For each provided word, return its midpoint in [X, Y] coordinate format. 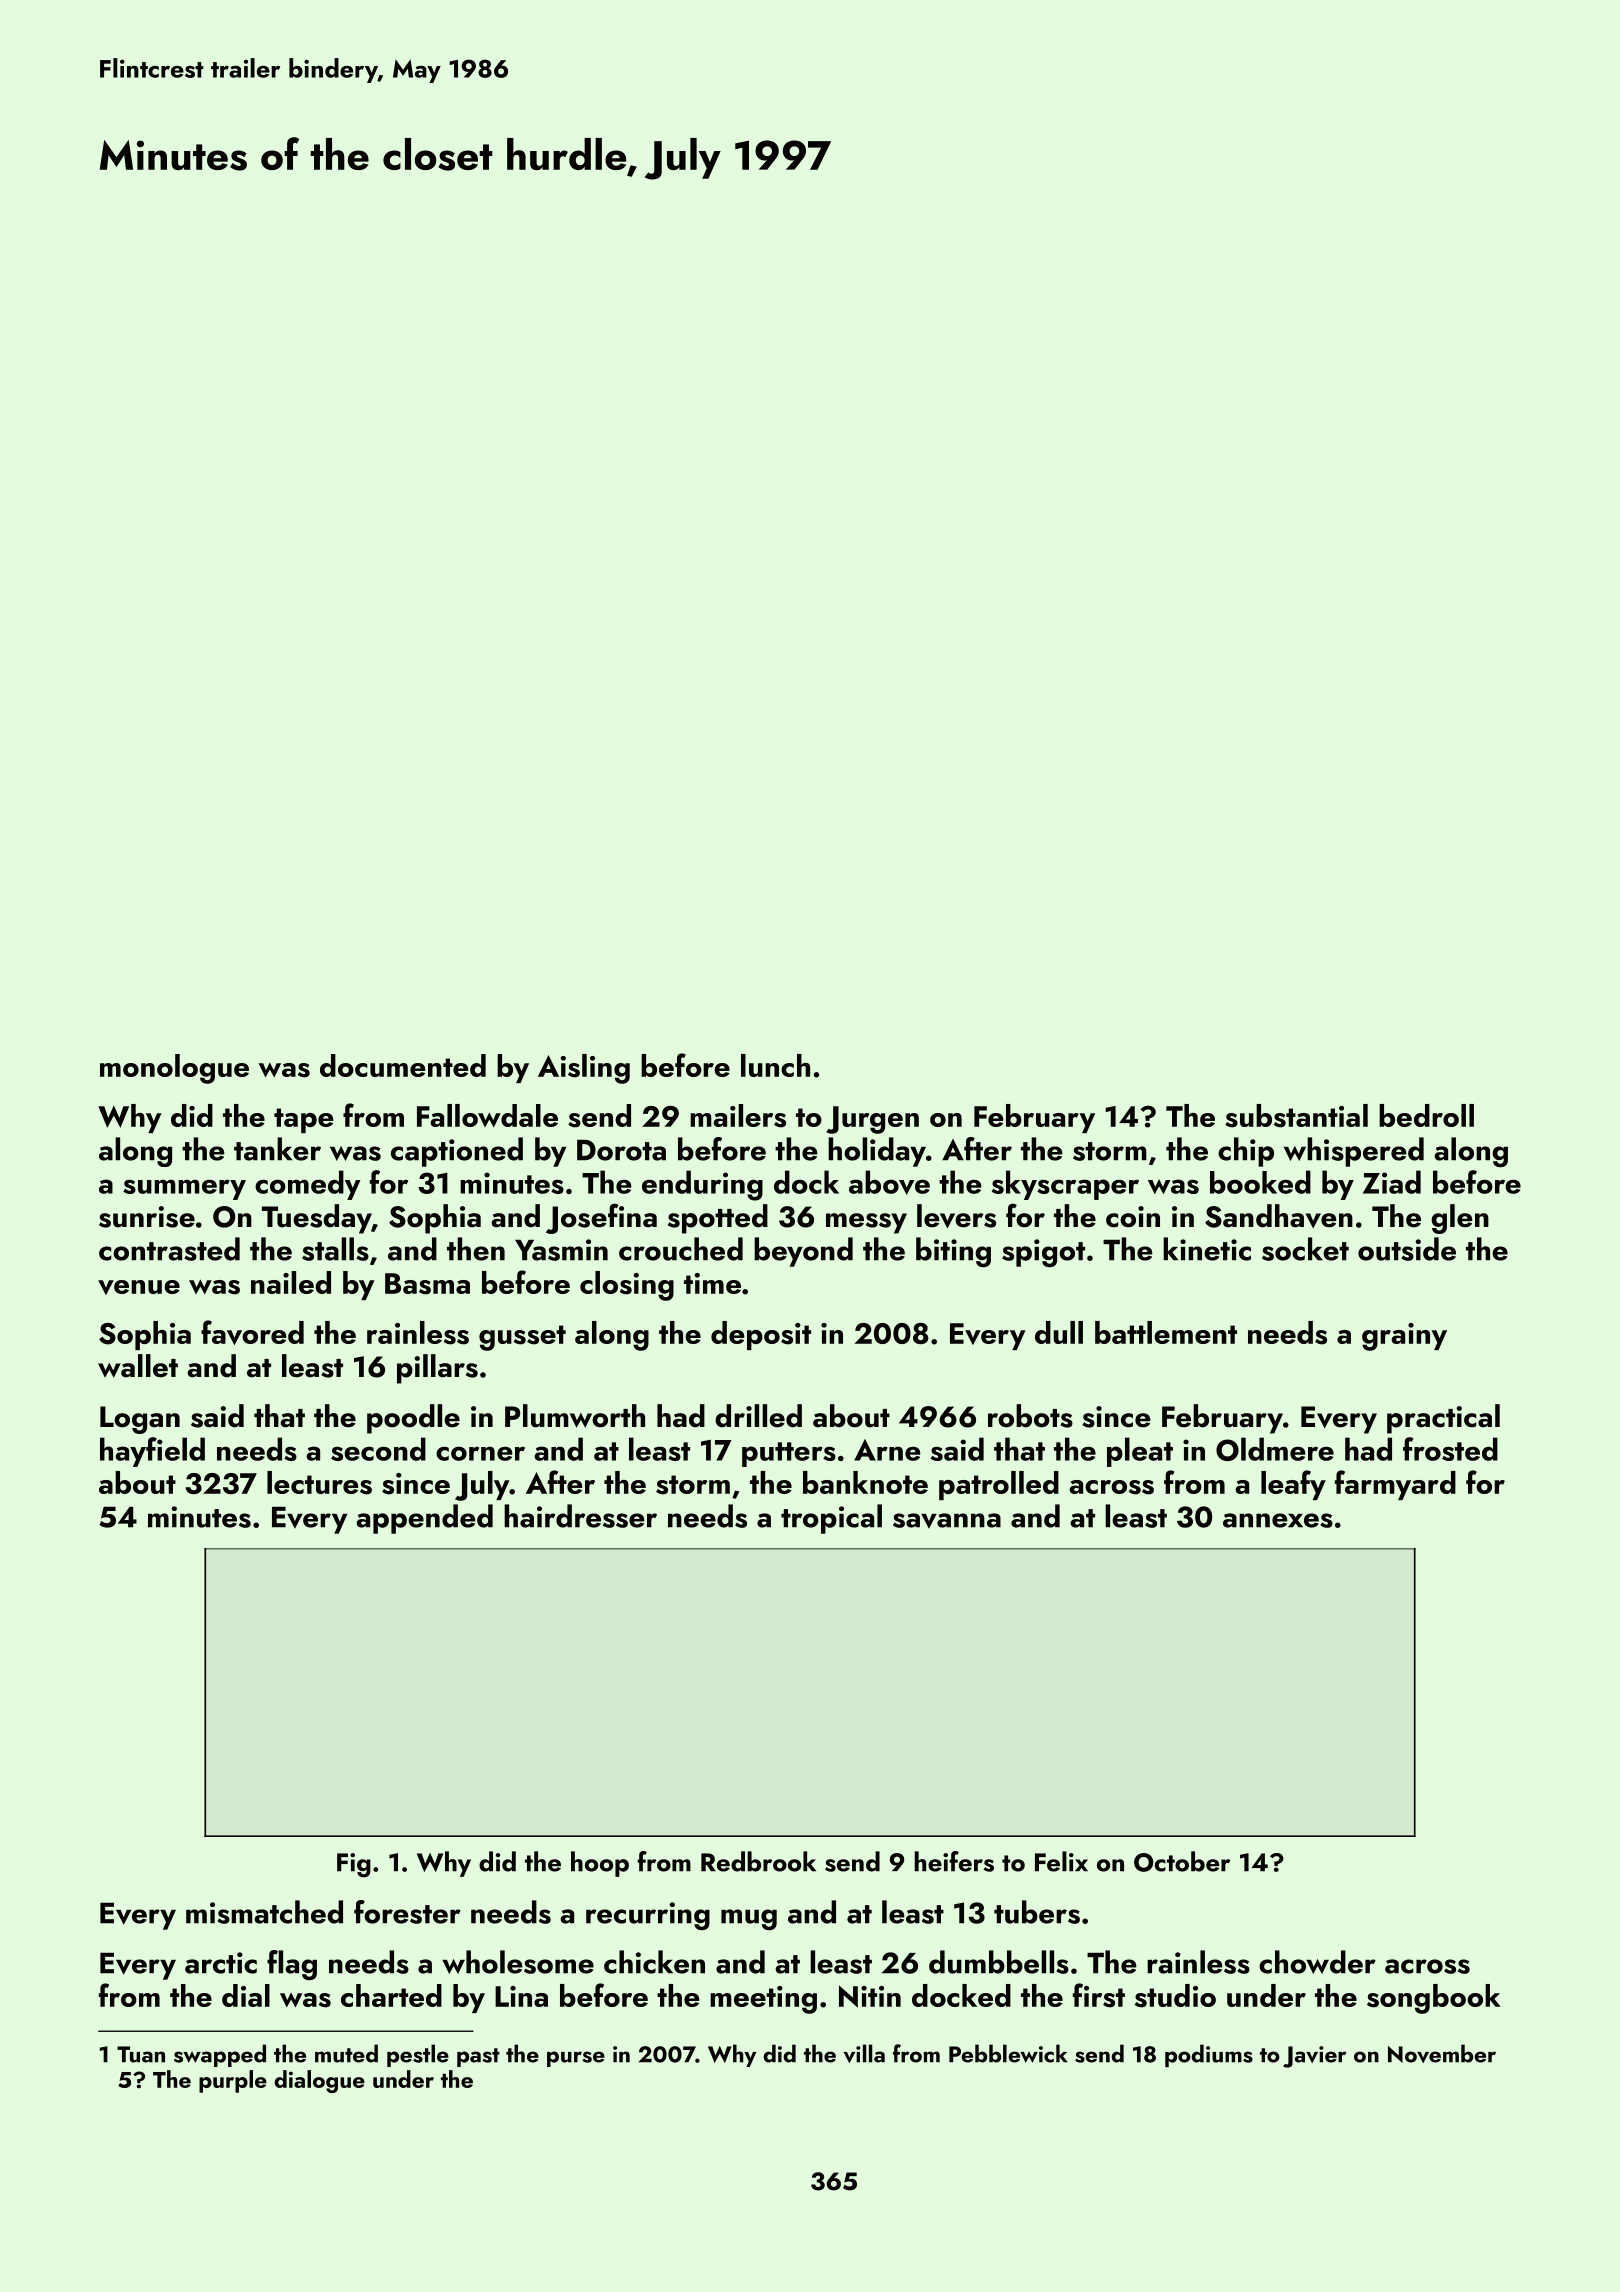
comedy [308, 1185]
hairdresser [580, 1516]
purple [233, 2081]
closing [627, 1286]
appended [424, 1519]
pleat [1140, 1452]
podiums [1209, 2055]
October [1182, 1861]
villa [864, 2053]
